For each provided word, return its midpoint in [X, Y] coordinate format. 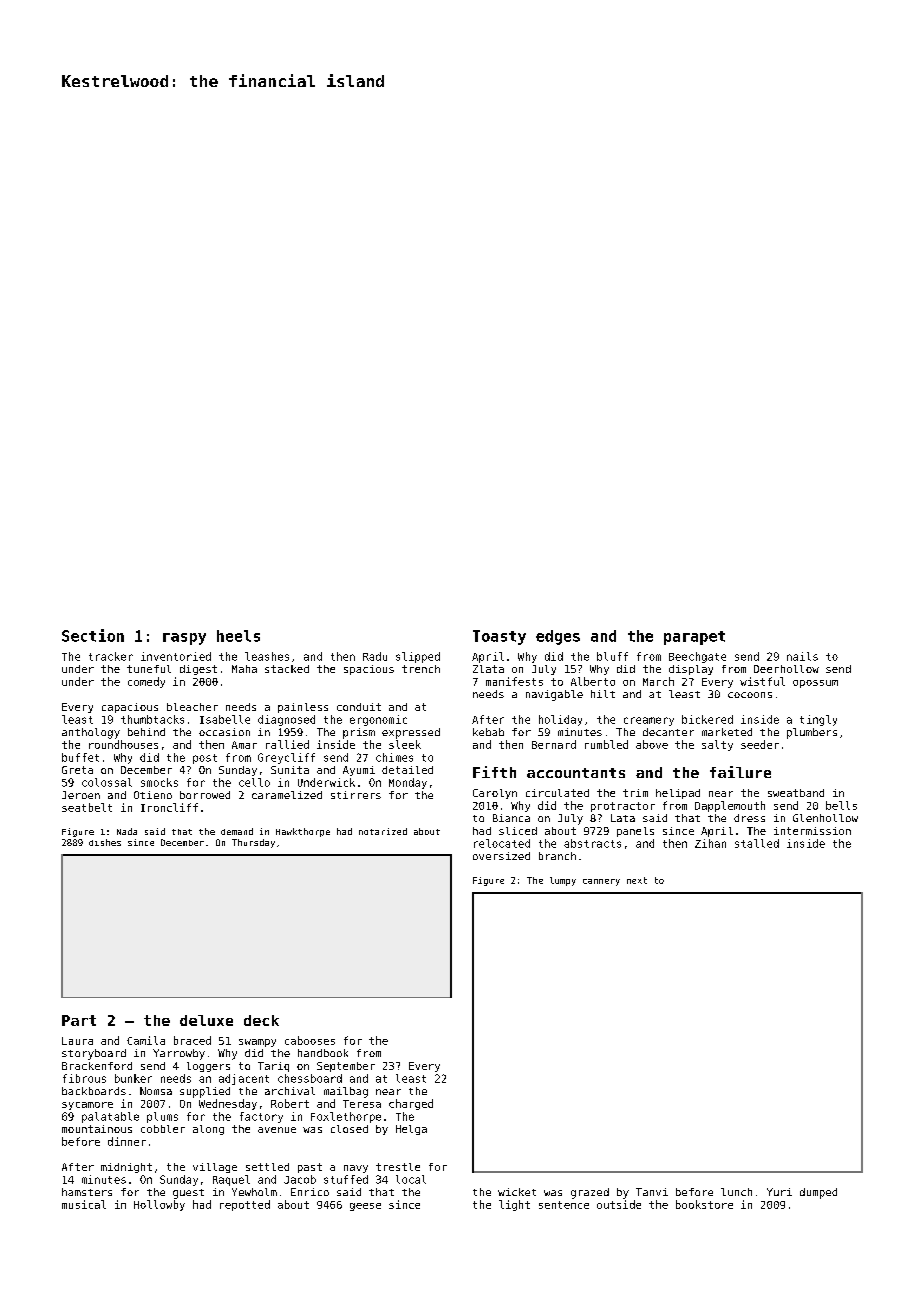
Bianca [511, 818]
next [637, 880]
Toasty [499, 637]
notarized [383, 831]
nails [802, 656]
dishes [105, 842]
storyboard [94, 1054]
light [514, 1205]
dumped [818, 1193]
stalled [757, 843]
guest [188, 1194]
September [346, 1067]
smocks [159, 782]
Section [93, 635]
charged [411, 1104]
